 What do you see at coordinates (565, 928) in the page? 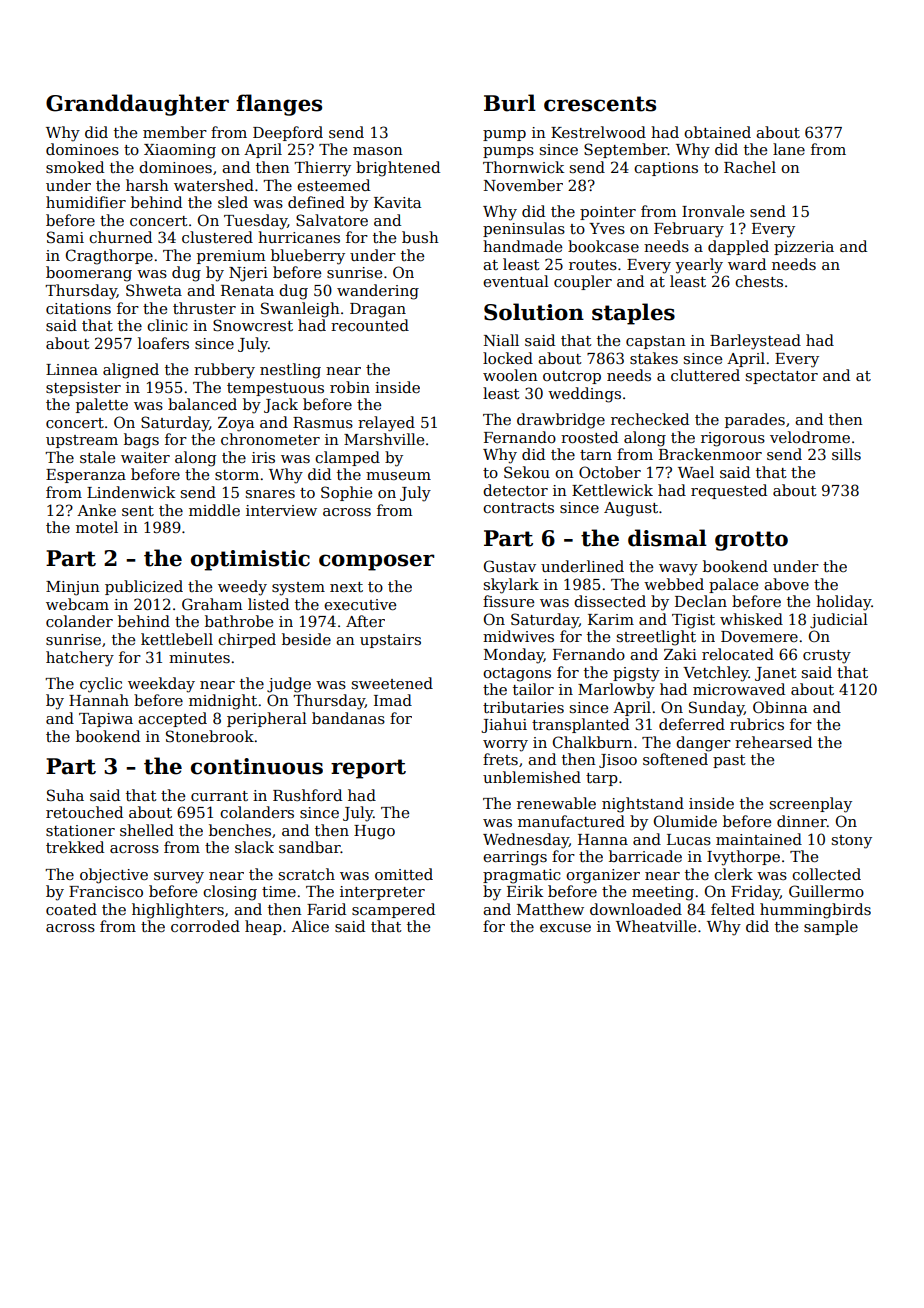
I see `excuse` at bounding box center [565, 928].
